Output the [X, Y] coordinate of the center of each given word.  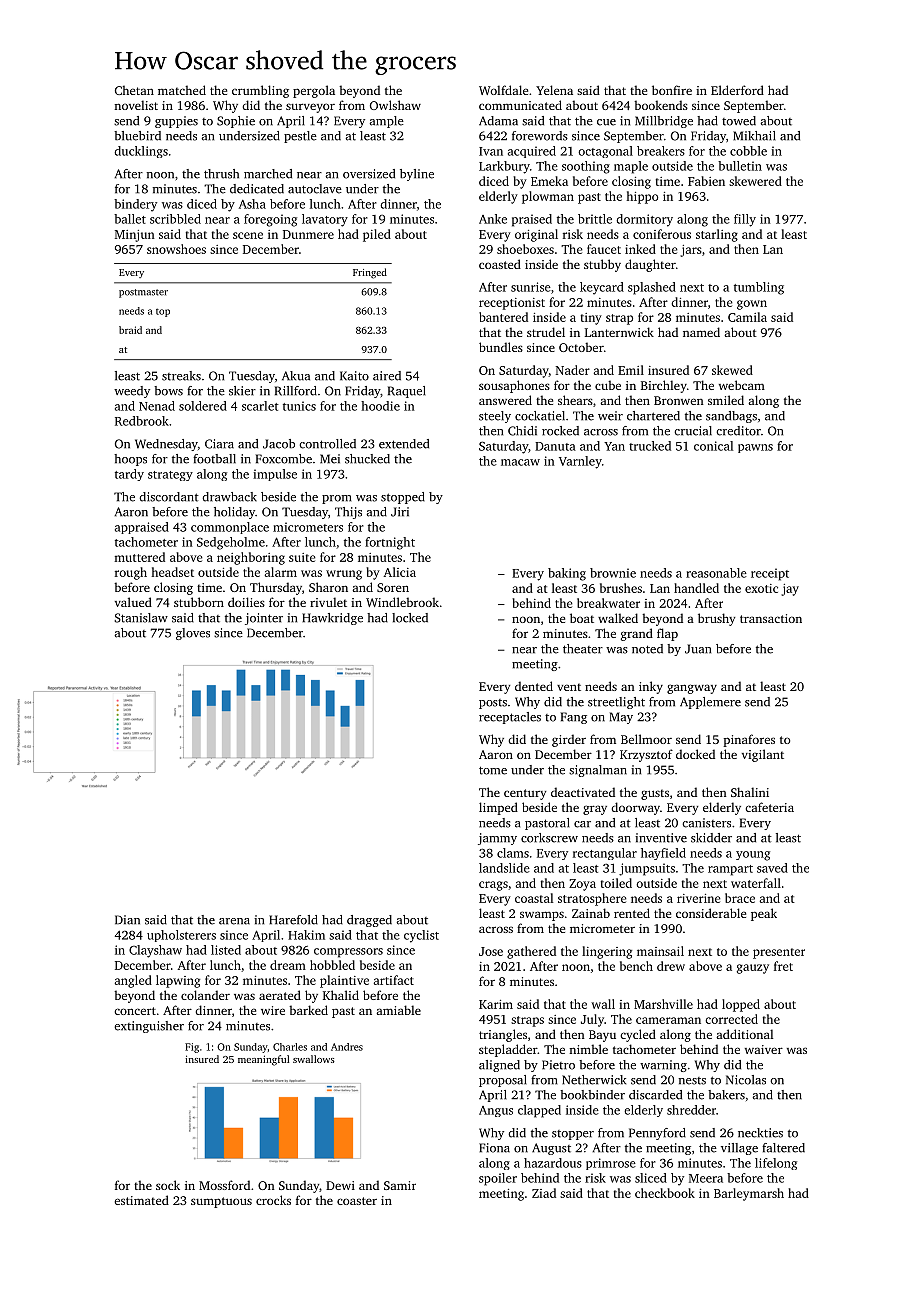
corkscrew [549, 838]
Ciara [219, 444]
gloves [193, 634]
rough [131, 573]
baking [567, 574]
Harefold [293, 920]
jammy [497, 839]
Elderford [737, 90]
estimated [141, 1200]
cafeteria [769, 807]
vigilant [763, 755]
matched [182, 90]
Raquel [407, 392]
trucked [650, 446]
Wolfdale [503, 90]
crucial [693, 431]
